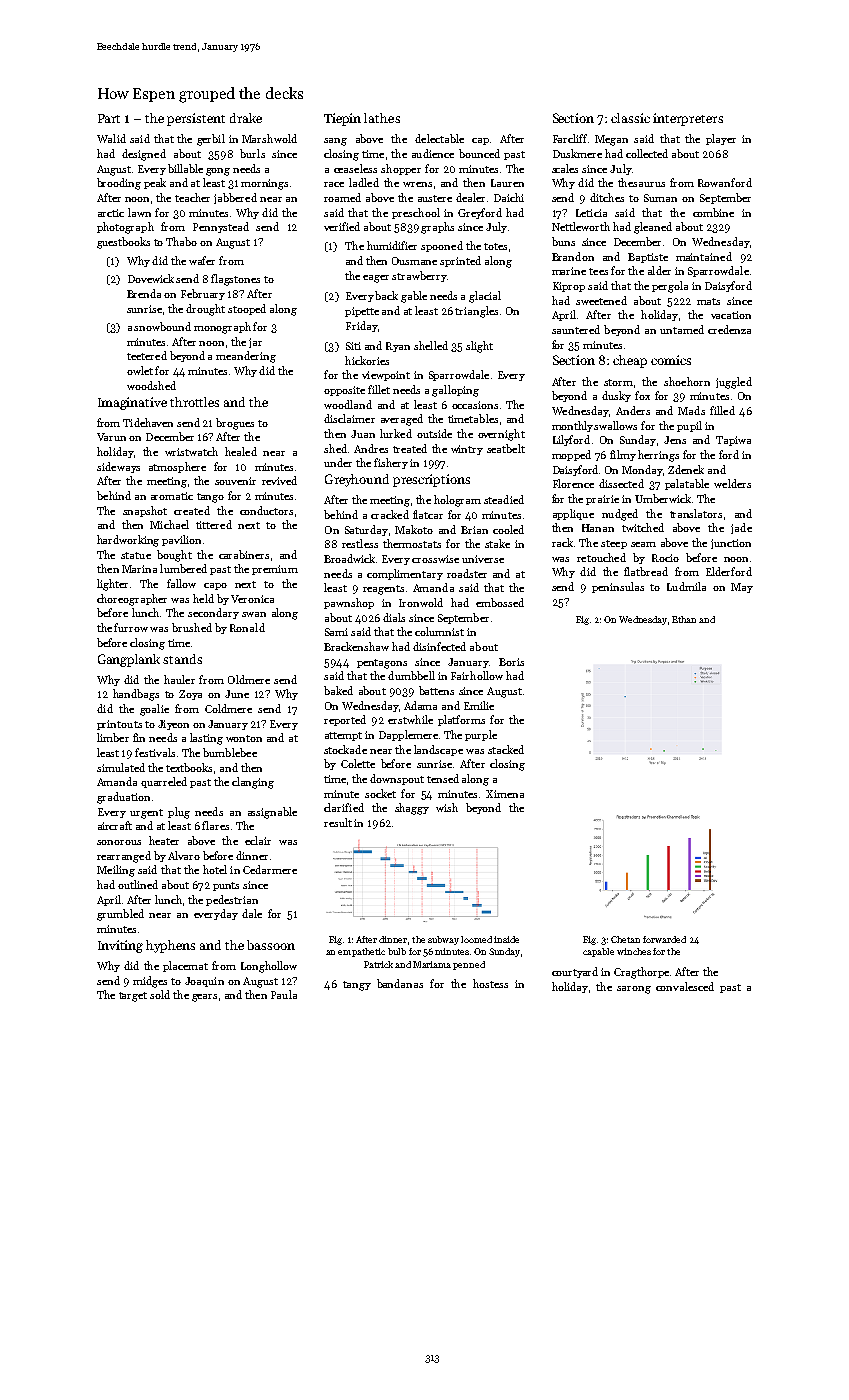 This screenshot has width=849, height=1400. Describe the element at coordinates (647, 153) in the screenshot. I see `collected` at that location.
